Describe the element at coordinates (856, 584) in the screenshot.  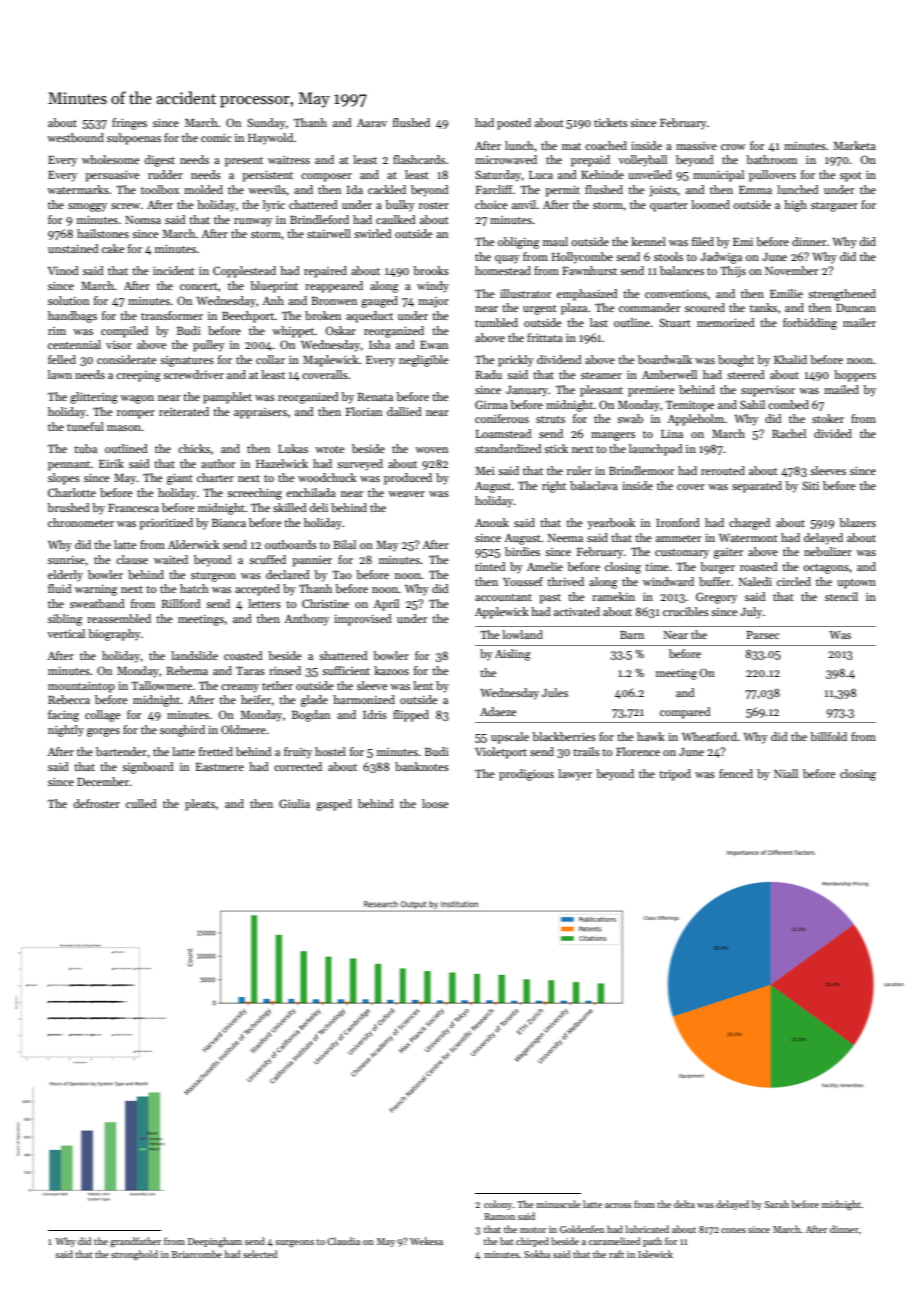
I see `uptown` at that location.
